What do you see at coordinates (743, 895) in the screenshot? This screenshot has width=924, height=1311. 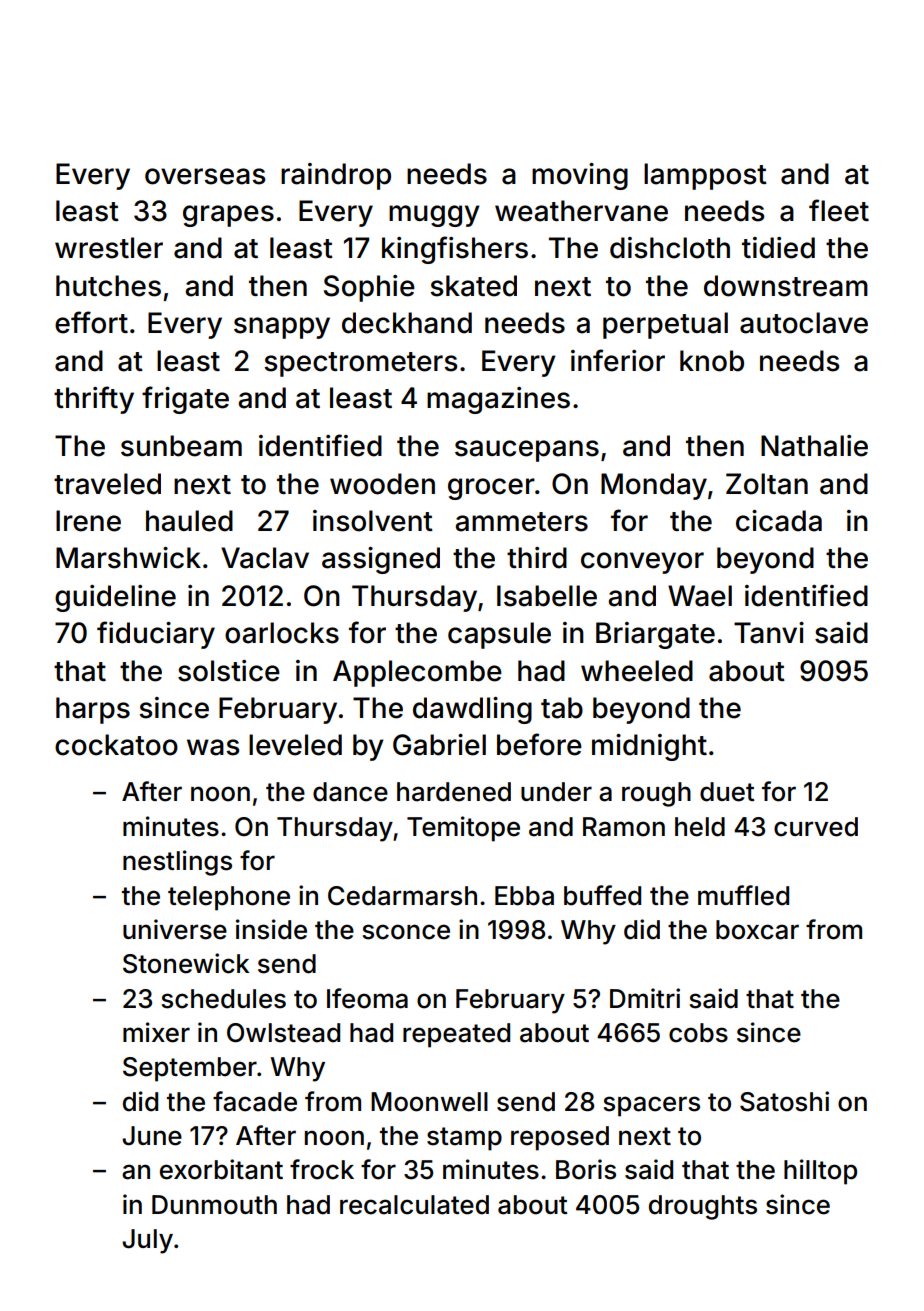 I see `muffled` at bounding box center [743, 895].
